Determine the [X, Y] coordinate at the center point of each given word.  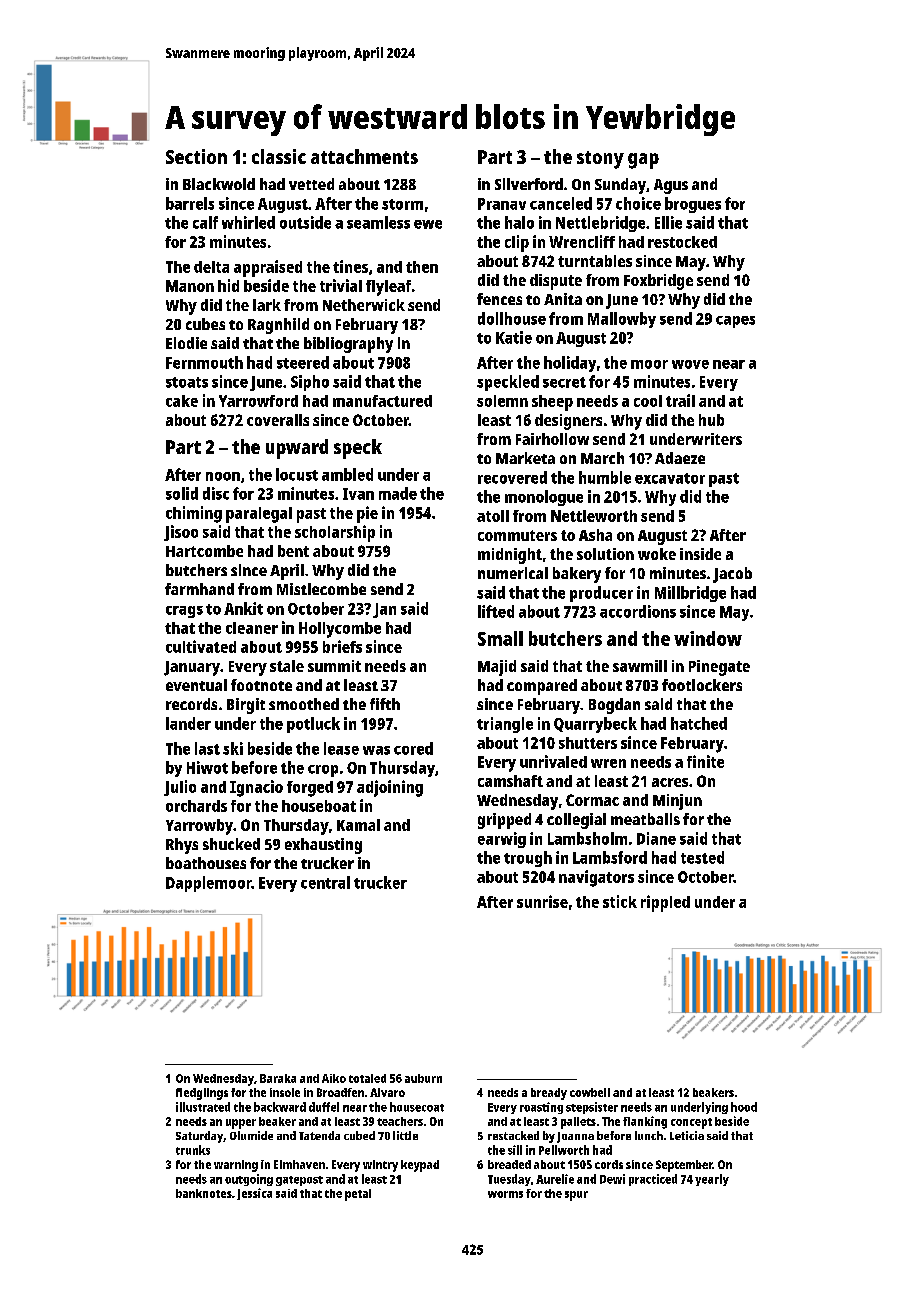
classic [279, 156]
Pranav [502, 204]
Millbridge [690, 594]
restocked [682, 242]
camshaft [510, 781]
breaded [509, 1164]
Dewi [612, 1179]
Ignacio [256, 788]
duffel [324, 1107]
